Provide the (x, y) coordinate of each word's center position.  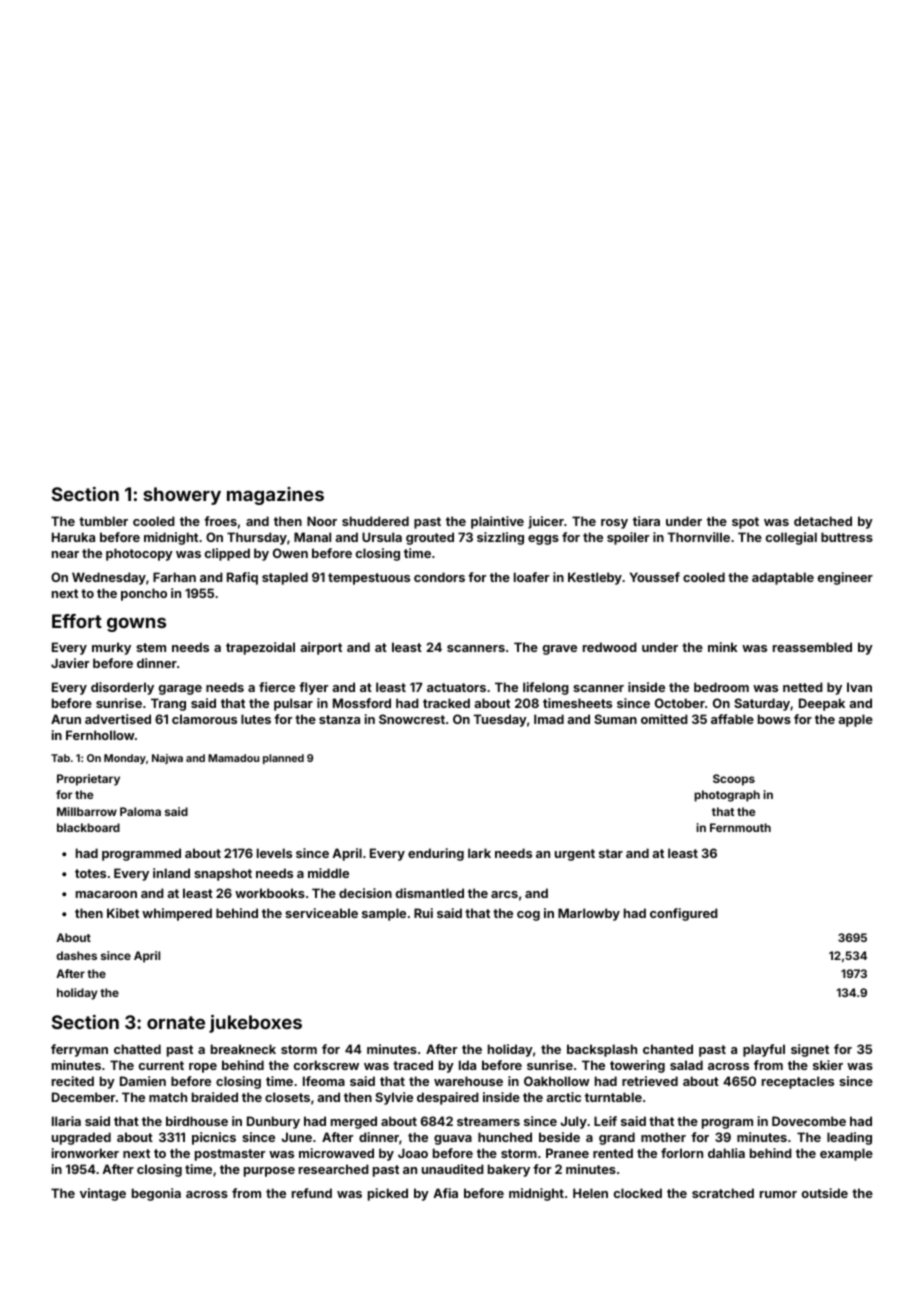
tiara (646, 521)
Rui (423, 913)
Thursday (257, 538)
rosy (614, 524)
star (611, 853)
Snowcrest (412, 719)
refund (312, 1193)
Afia (445, 1193)
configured (684, 914)
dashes (76, 955)
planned (283, 759)
